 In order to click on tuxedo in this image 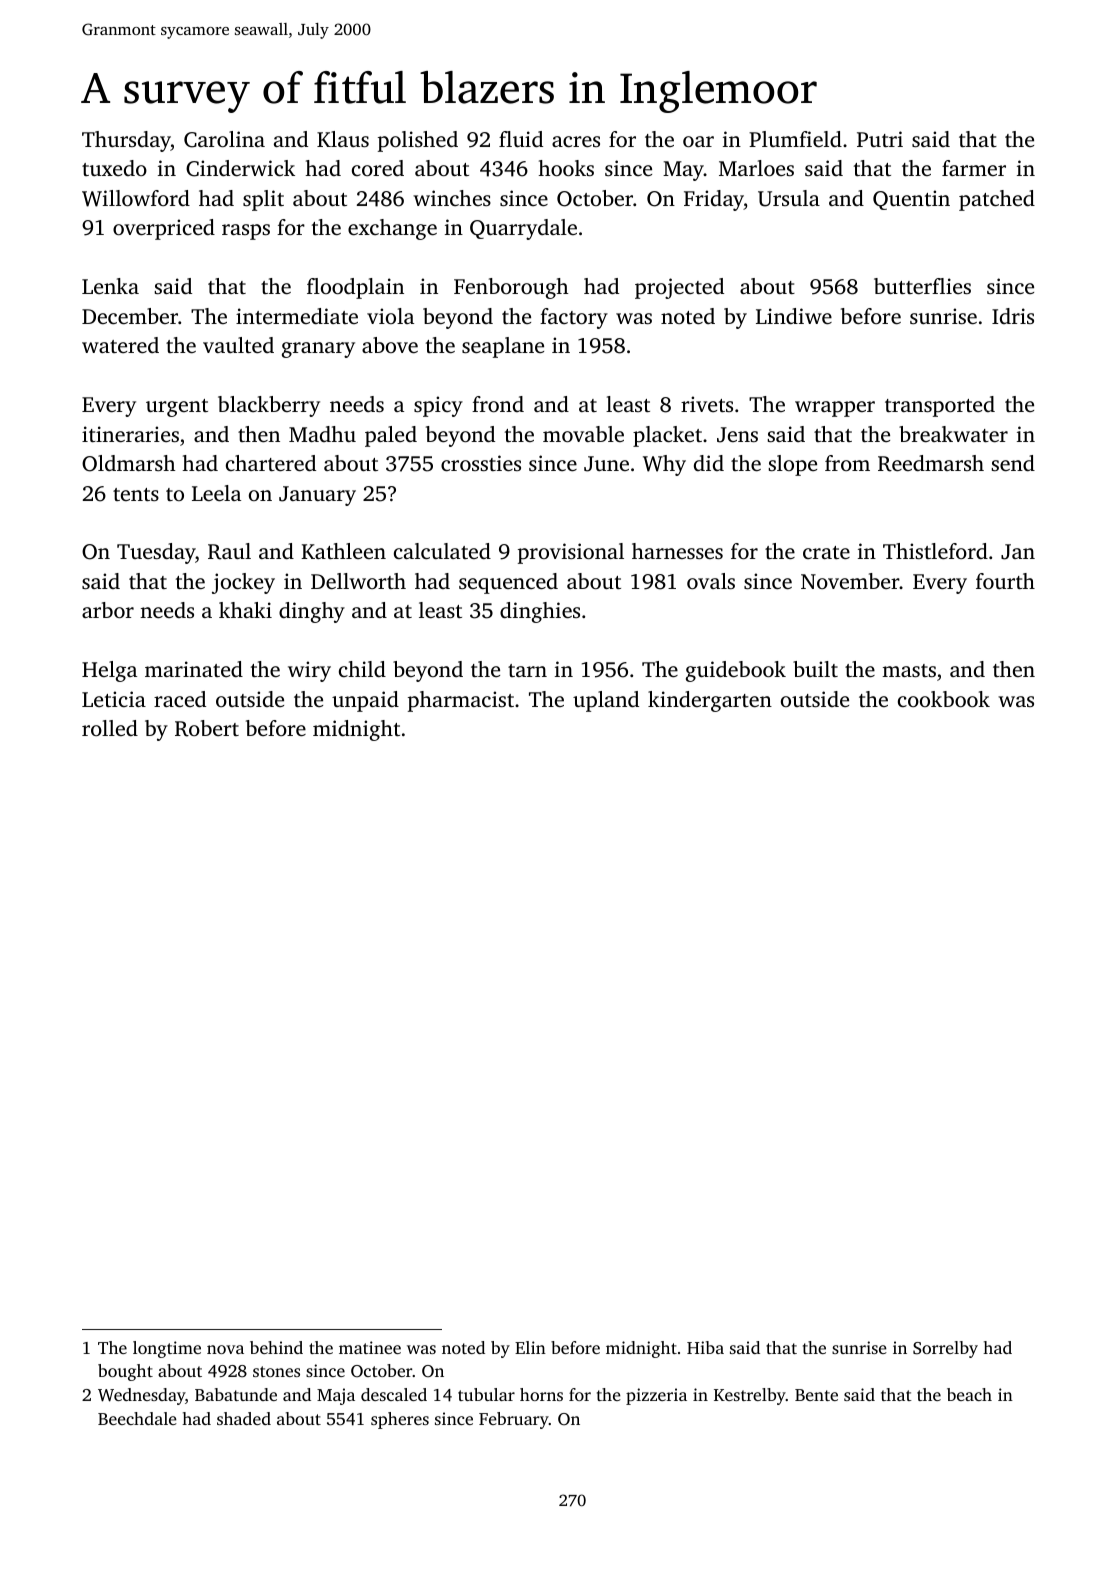, I will do `click(114, 168)`.
